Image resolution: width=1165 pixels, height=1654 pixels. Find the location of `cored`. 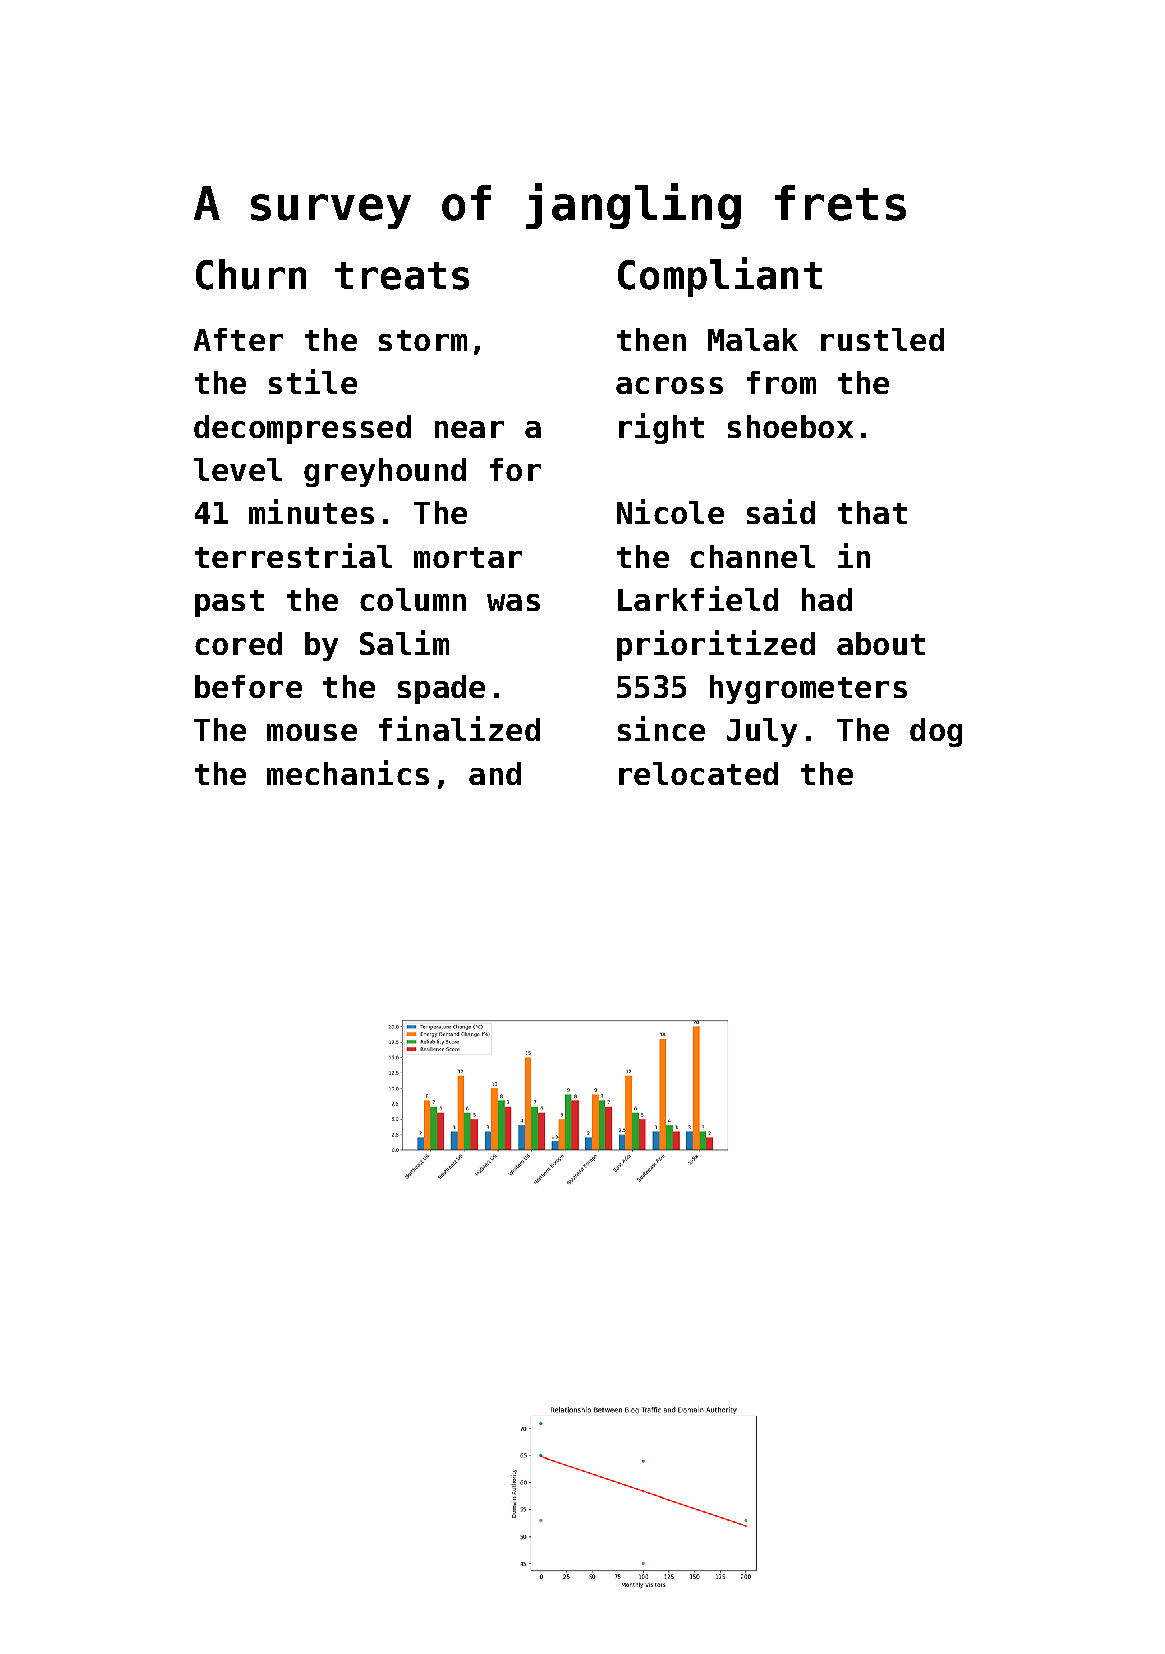

cored is located at coordinates (238, 643).
